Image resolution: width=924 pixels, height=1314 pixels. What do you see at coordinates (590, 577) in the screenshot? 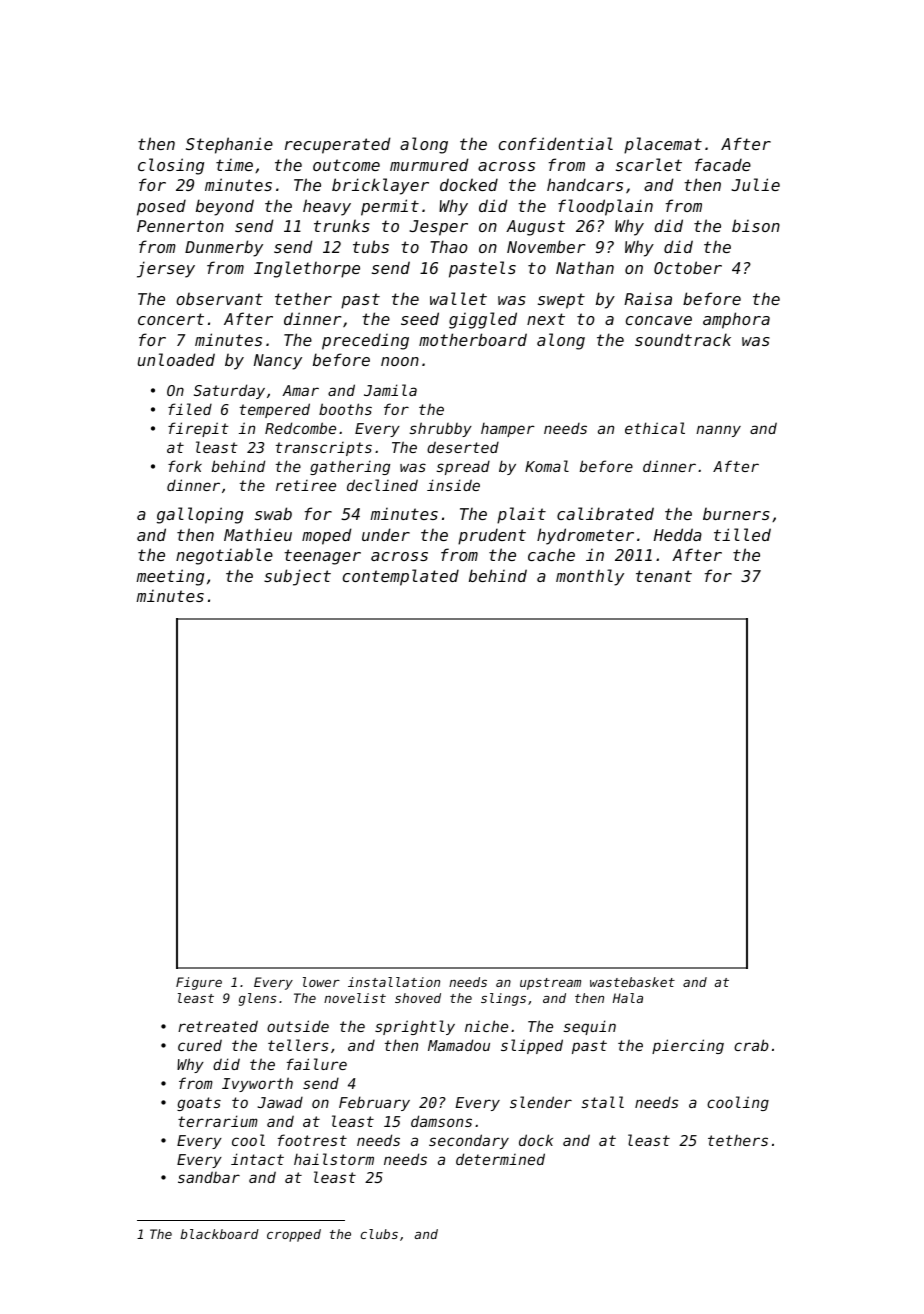
I see `monthly` at bounding box center [590, 577].
